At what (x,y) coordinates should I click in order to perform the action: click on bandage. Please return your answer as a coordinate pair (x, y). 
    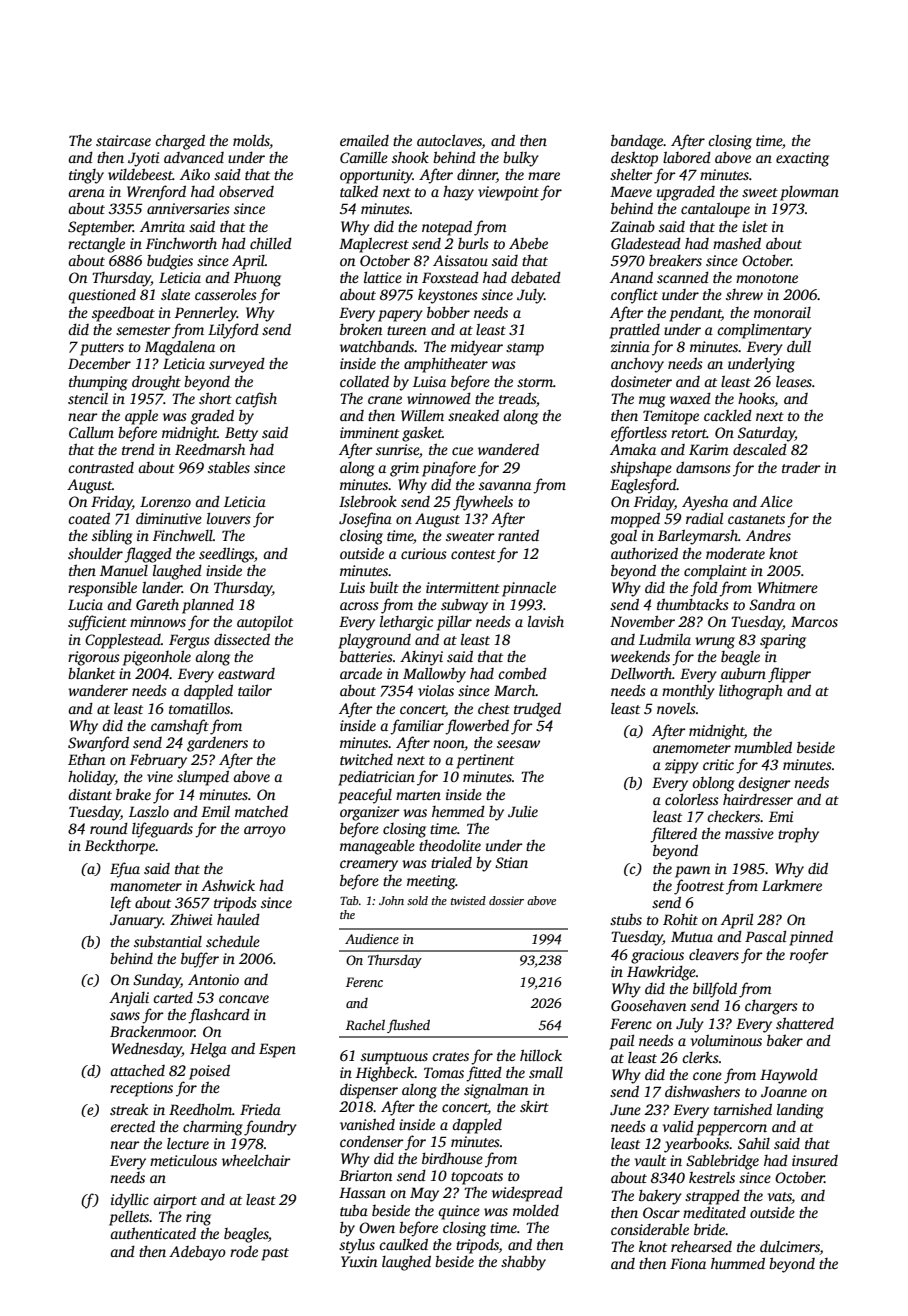
    Looking at the image, I should click on (637, 142).
